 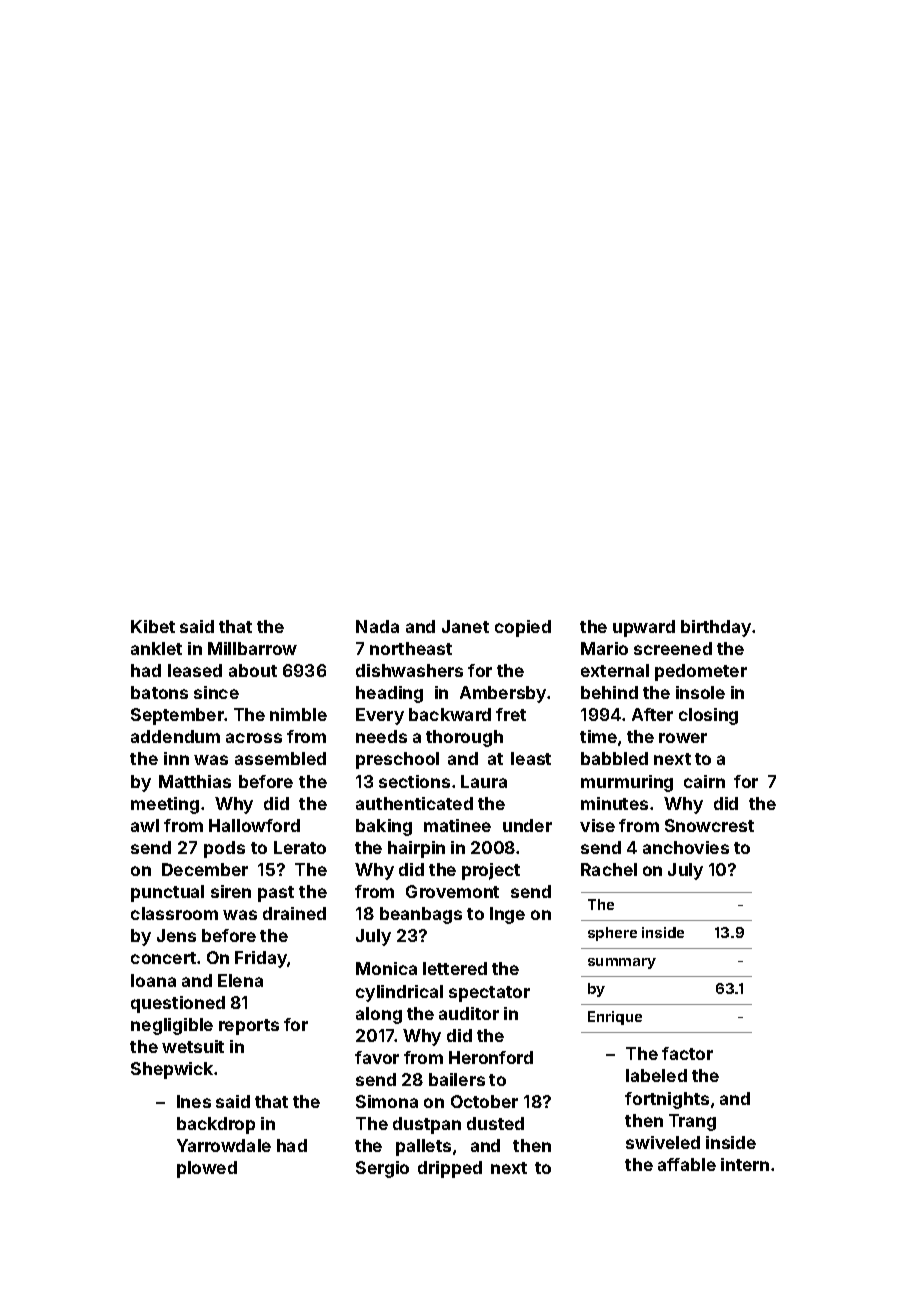 I want to click on Kibet, so click(x=153, y=626).
